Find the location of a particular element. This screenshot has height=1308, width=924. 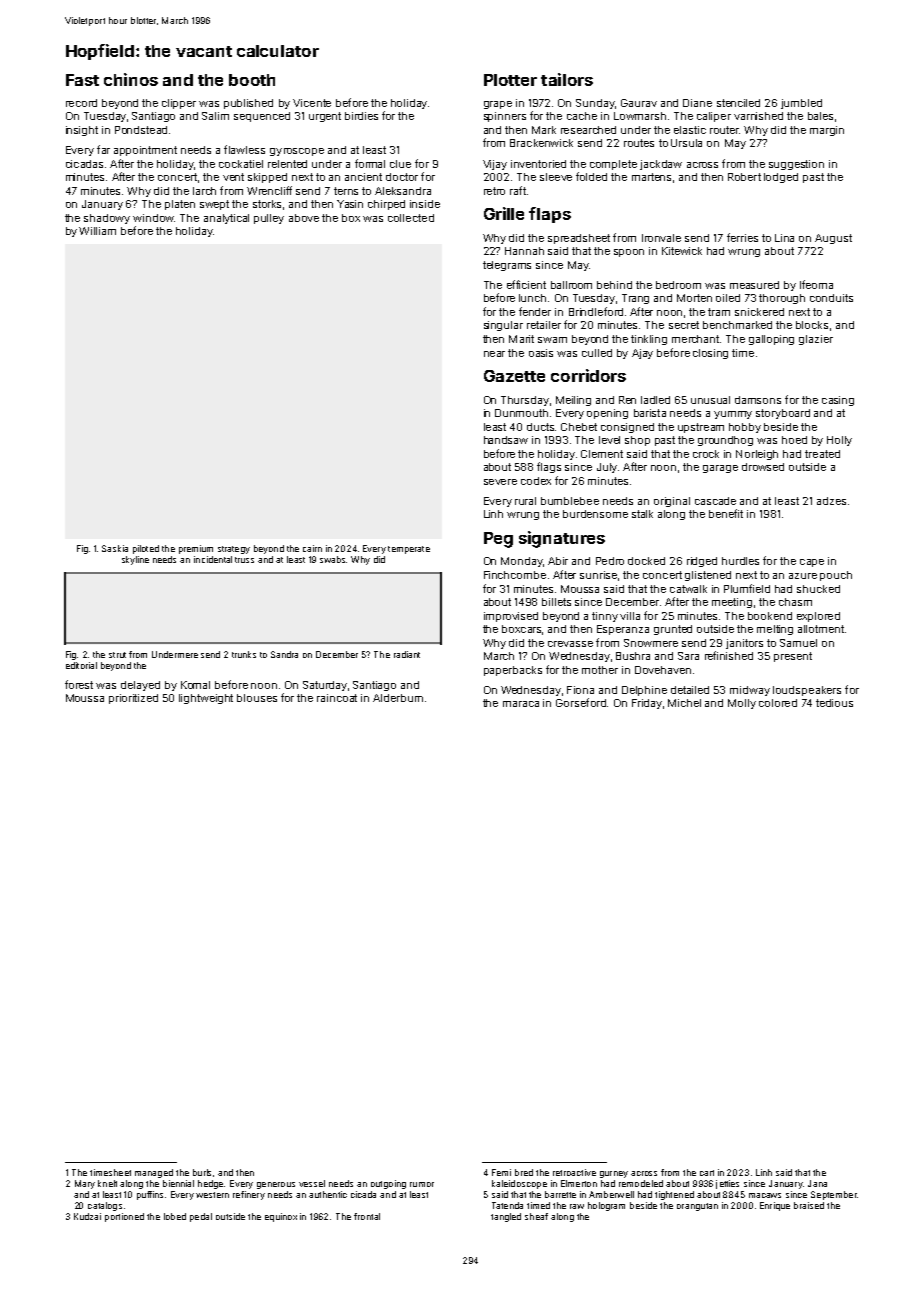

blouses is located at coordinates (257, 698).
